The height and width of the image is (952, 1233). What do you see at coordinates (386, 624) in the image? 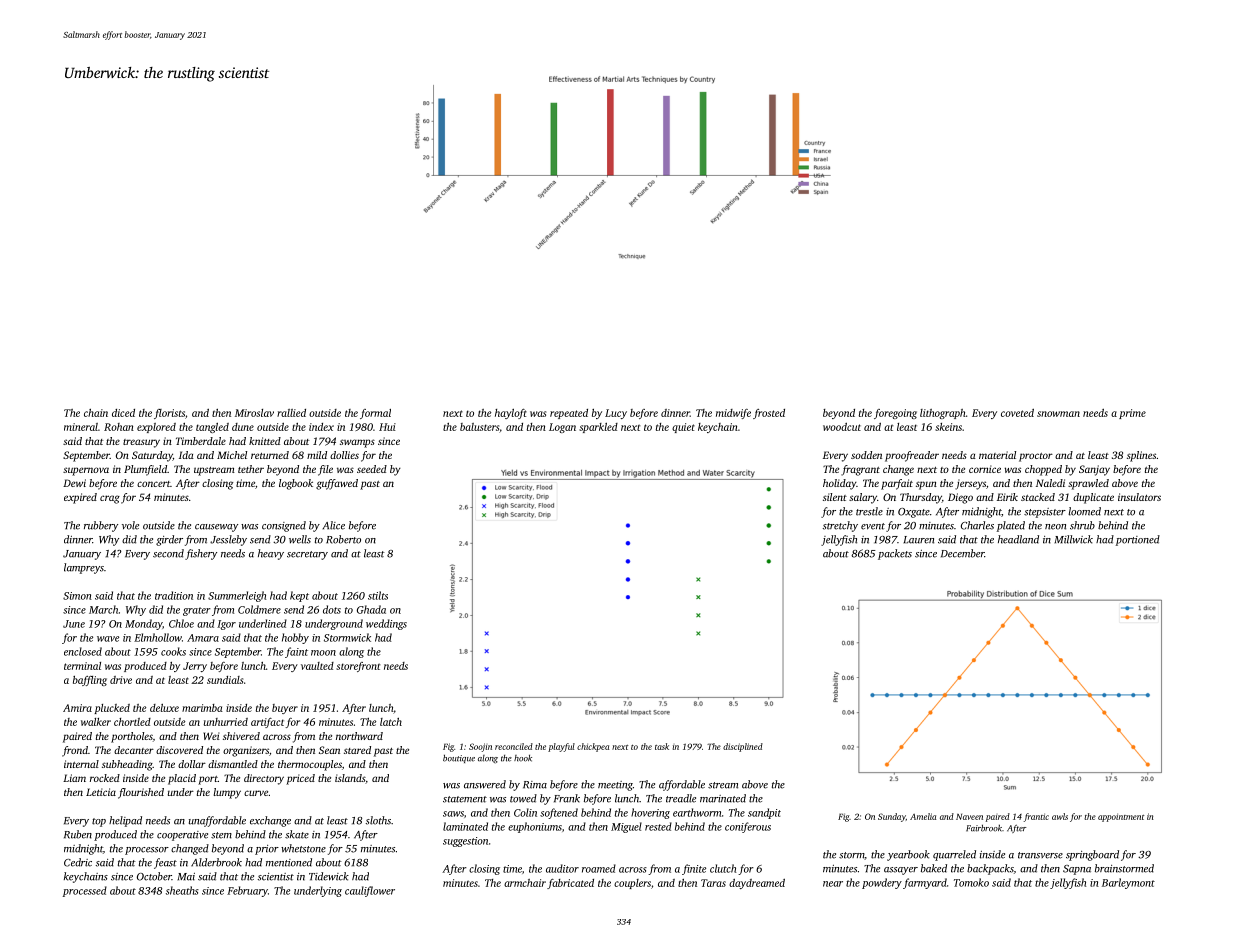
I see `weddings` at bounding box center [386, 624].
